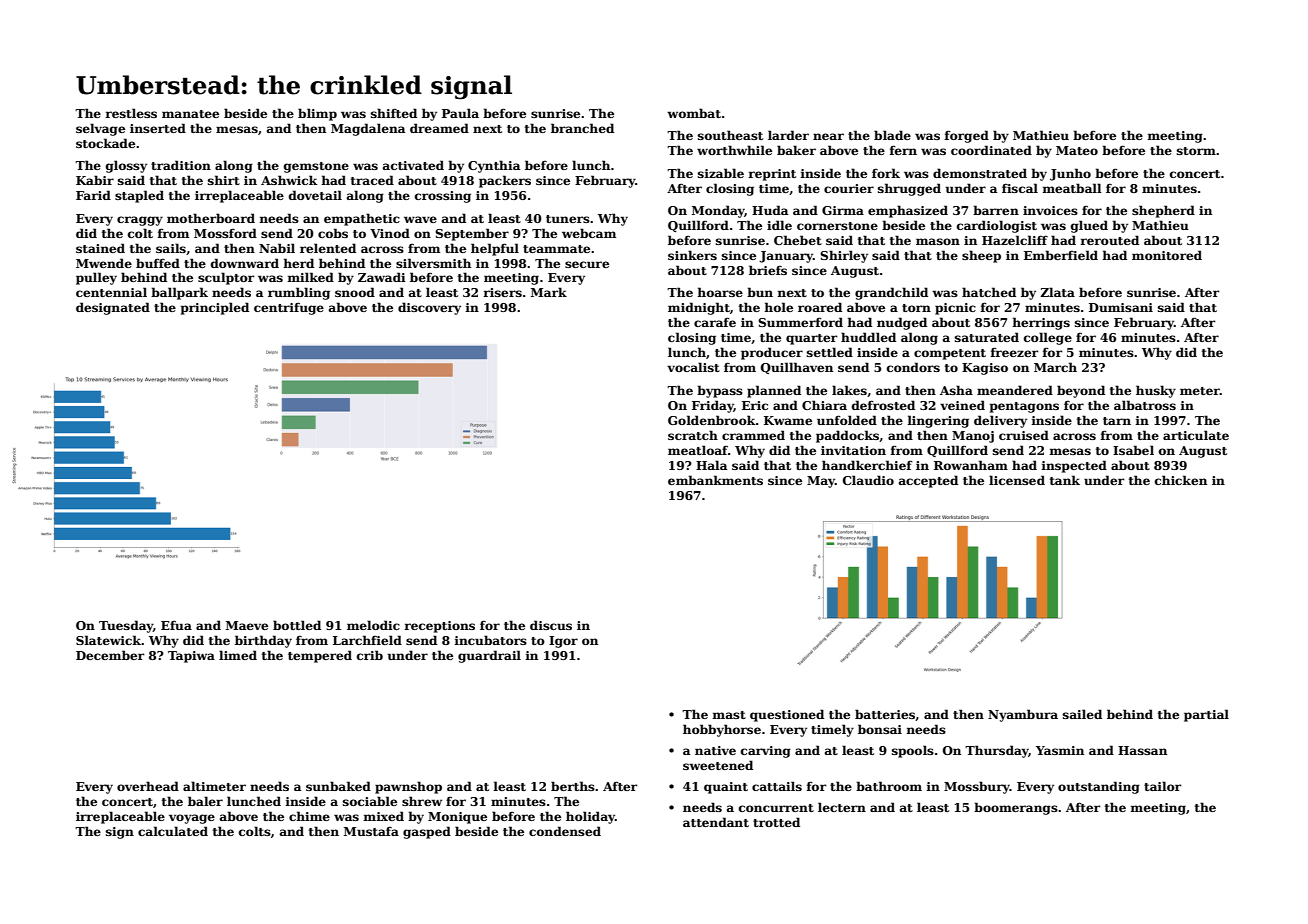 This page has height=924, width=1308. What do you see at coordinates (502, 292) in the page?
I see `risers` at bounding box center [502, 292].
